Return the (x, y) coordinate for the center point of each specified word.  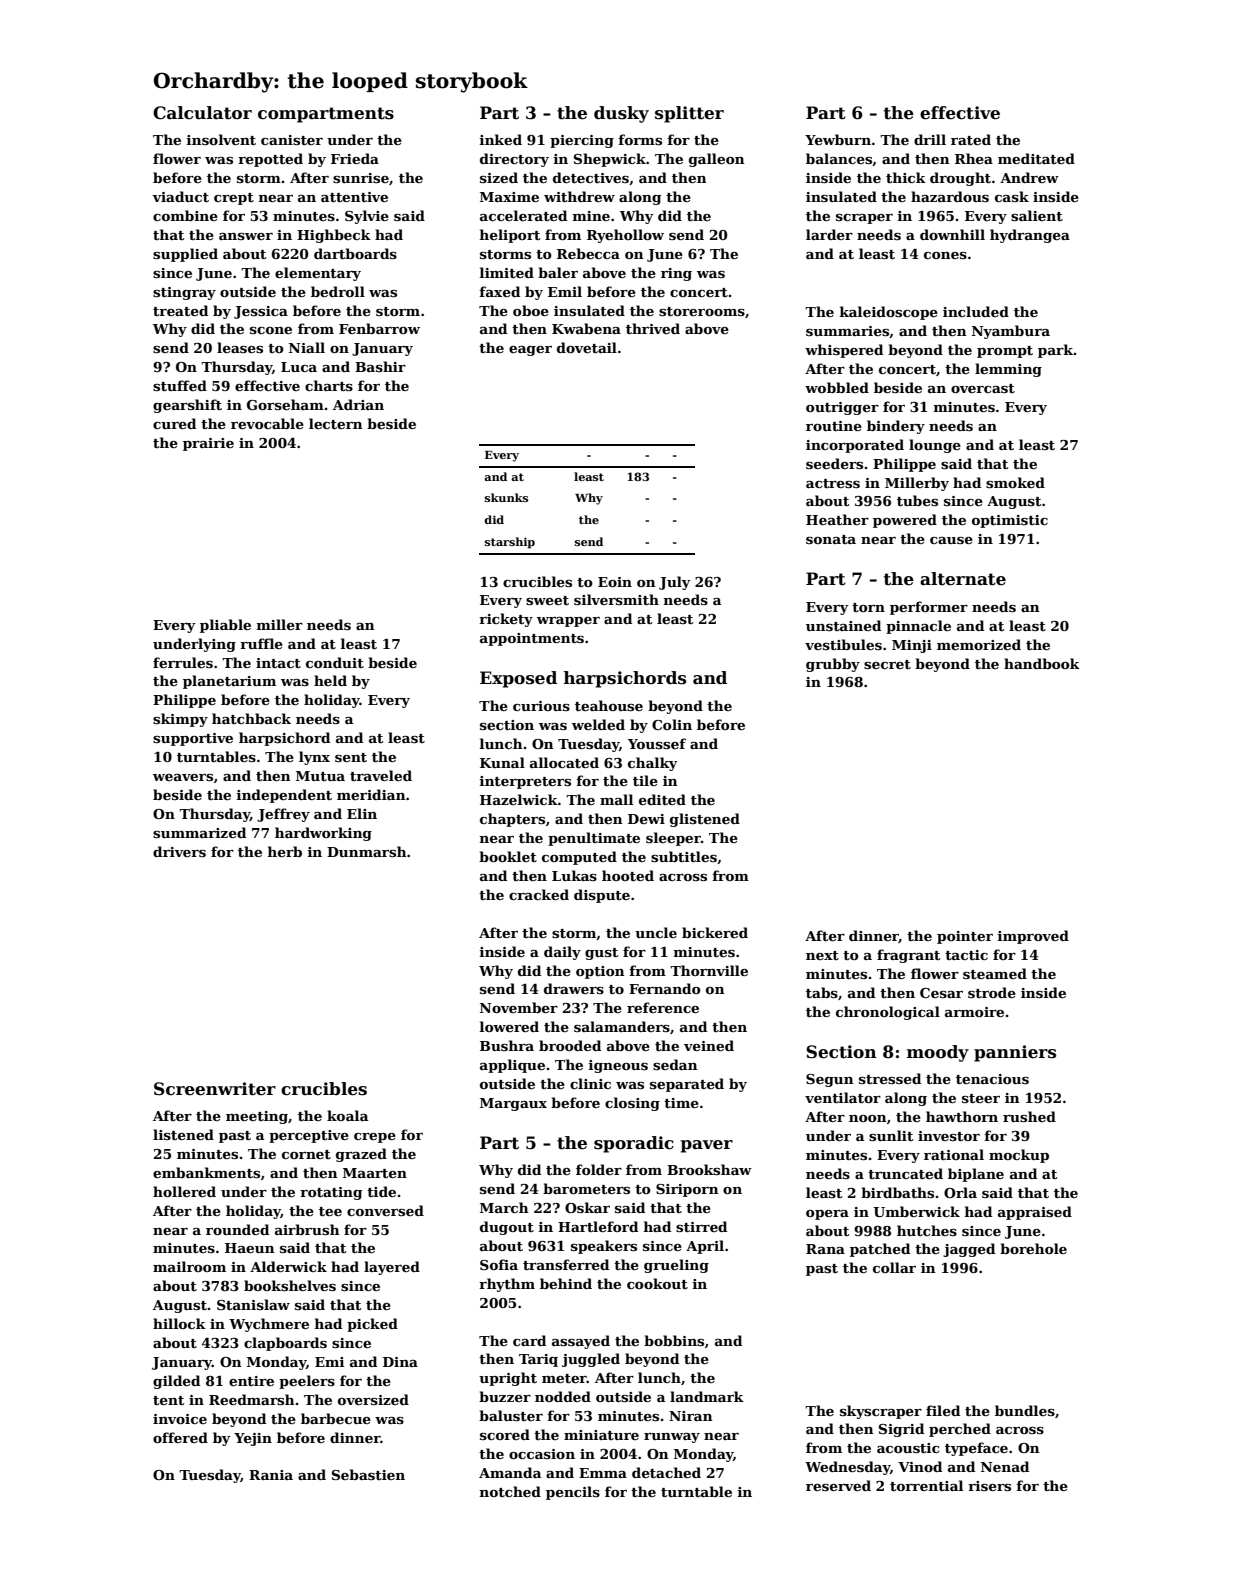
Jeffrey (283, 815)
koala (347, 1115)
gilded (176, 1382)
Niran (691, 1416)
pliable (225, 626)
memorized (979, 644)
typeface (976, 1449)
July (675, 583)
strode (992, 992)
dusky (621, 114)
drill (930, 139)
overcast (983, 388)
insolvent (221, 139)
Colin (672, 724)
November (519, 1007)
